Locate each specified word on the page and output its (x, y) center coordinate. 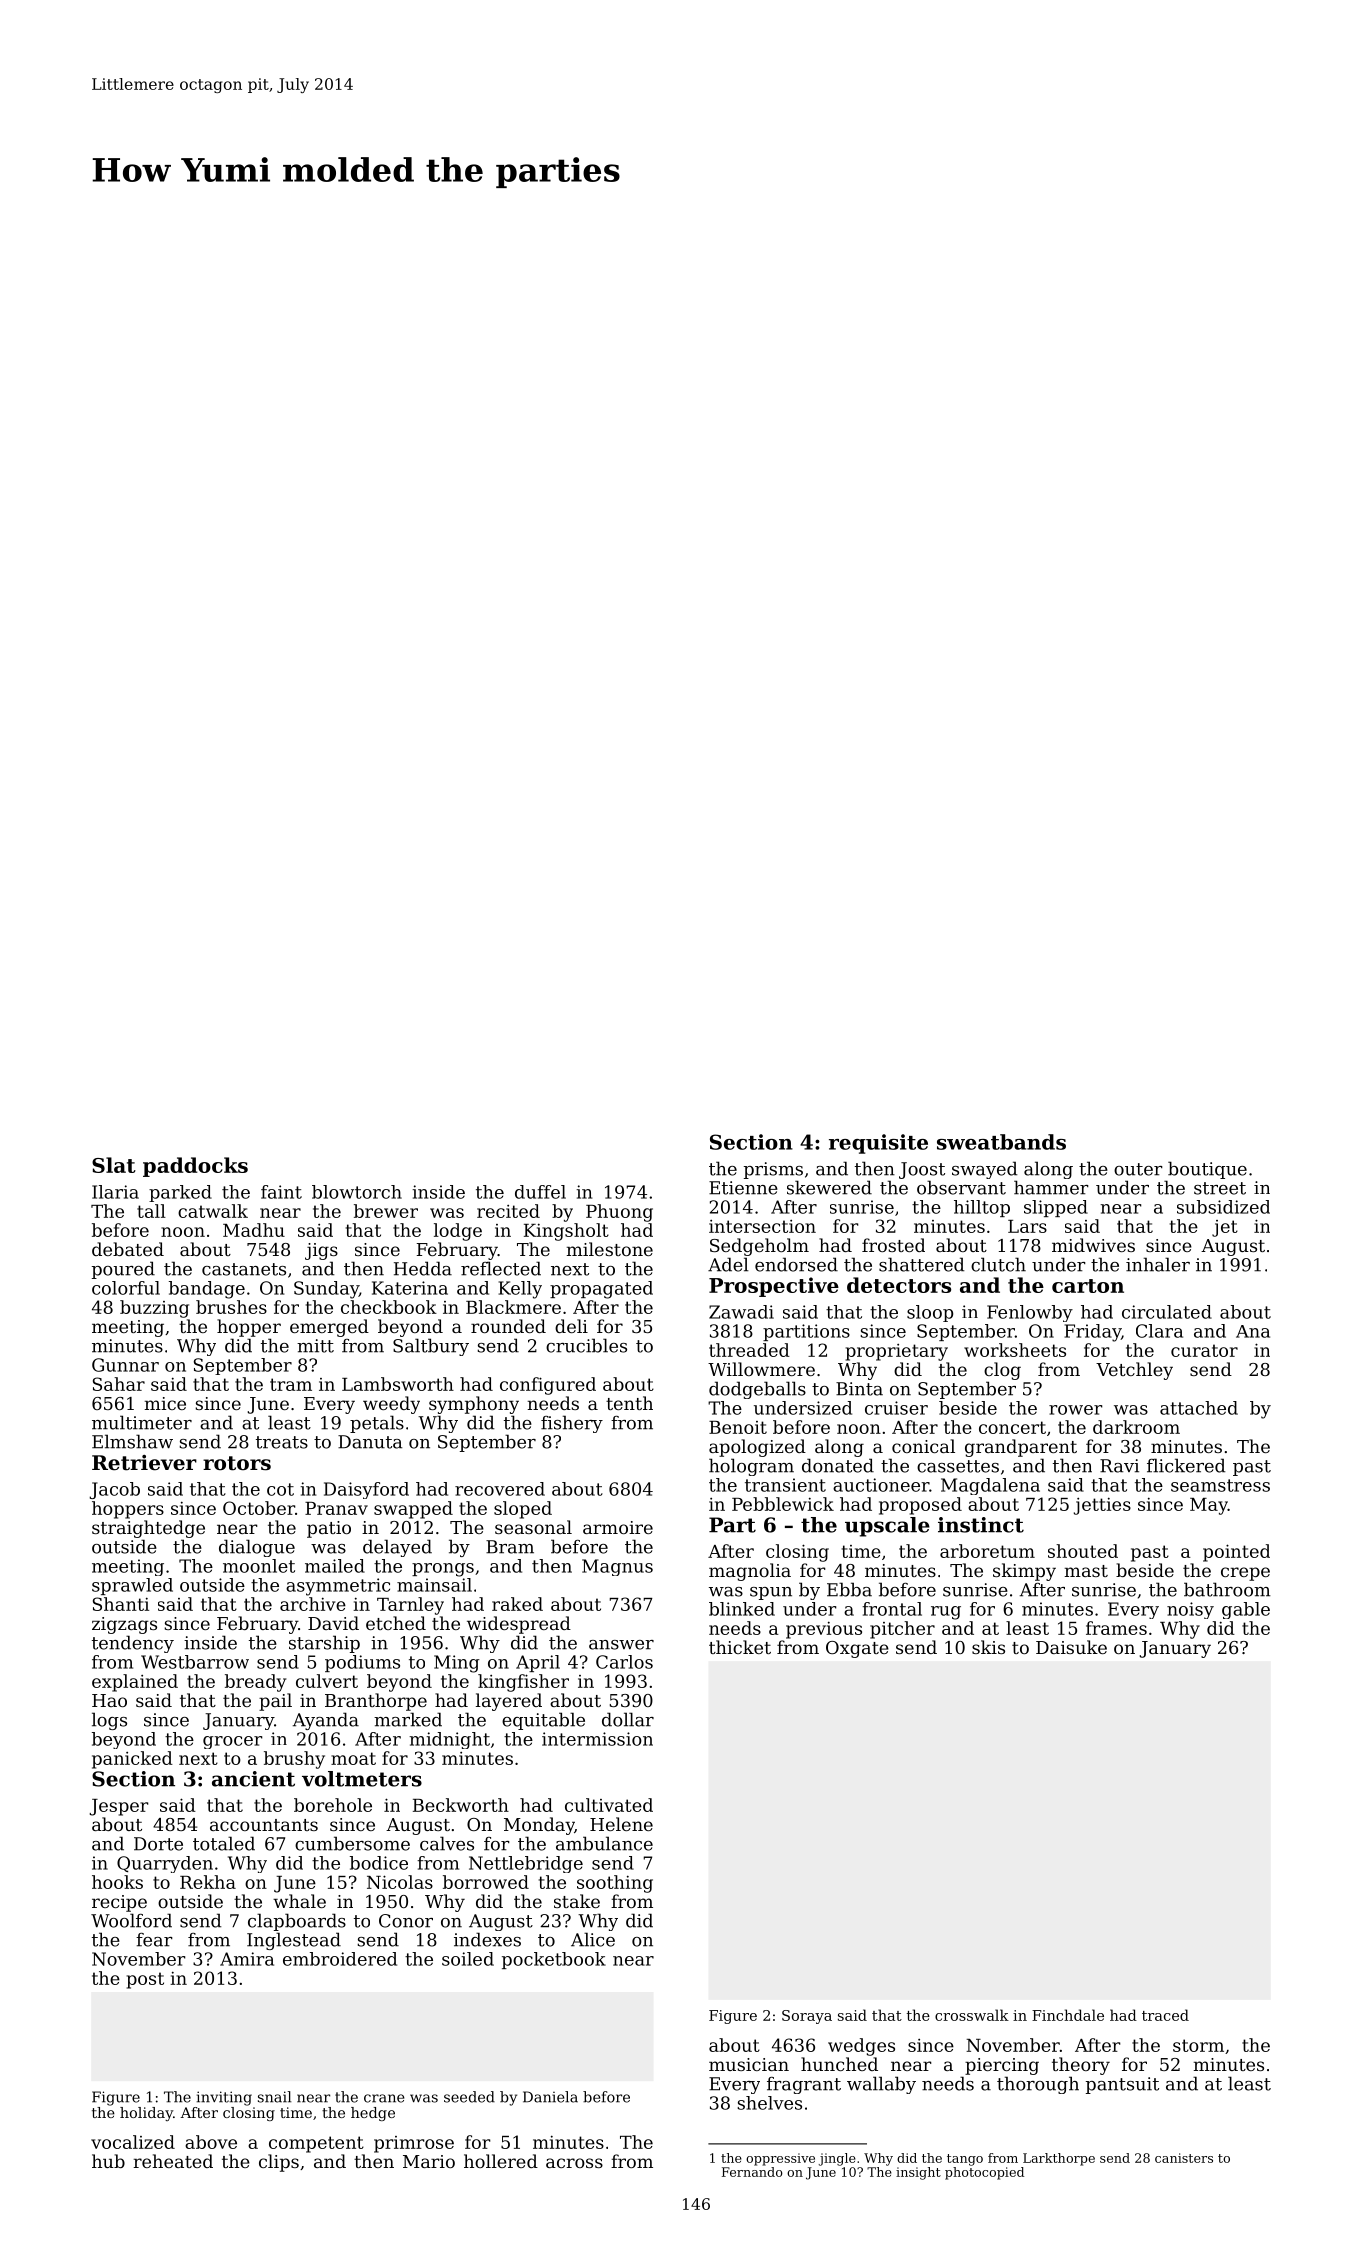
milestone (610, 1249)
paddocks (195, 1167)
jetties (1102, 1506)
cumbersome (352, 1843)
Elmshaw (132, 1441)
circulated (1167, 1312)
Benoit (738, 1427)
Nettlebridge (526, 1864)
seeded (469, 2097)
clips (279, 2163)
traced (1165, 2015)
